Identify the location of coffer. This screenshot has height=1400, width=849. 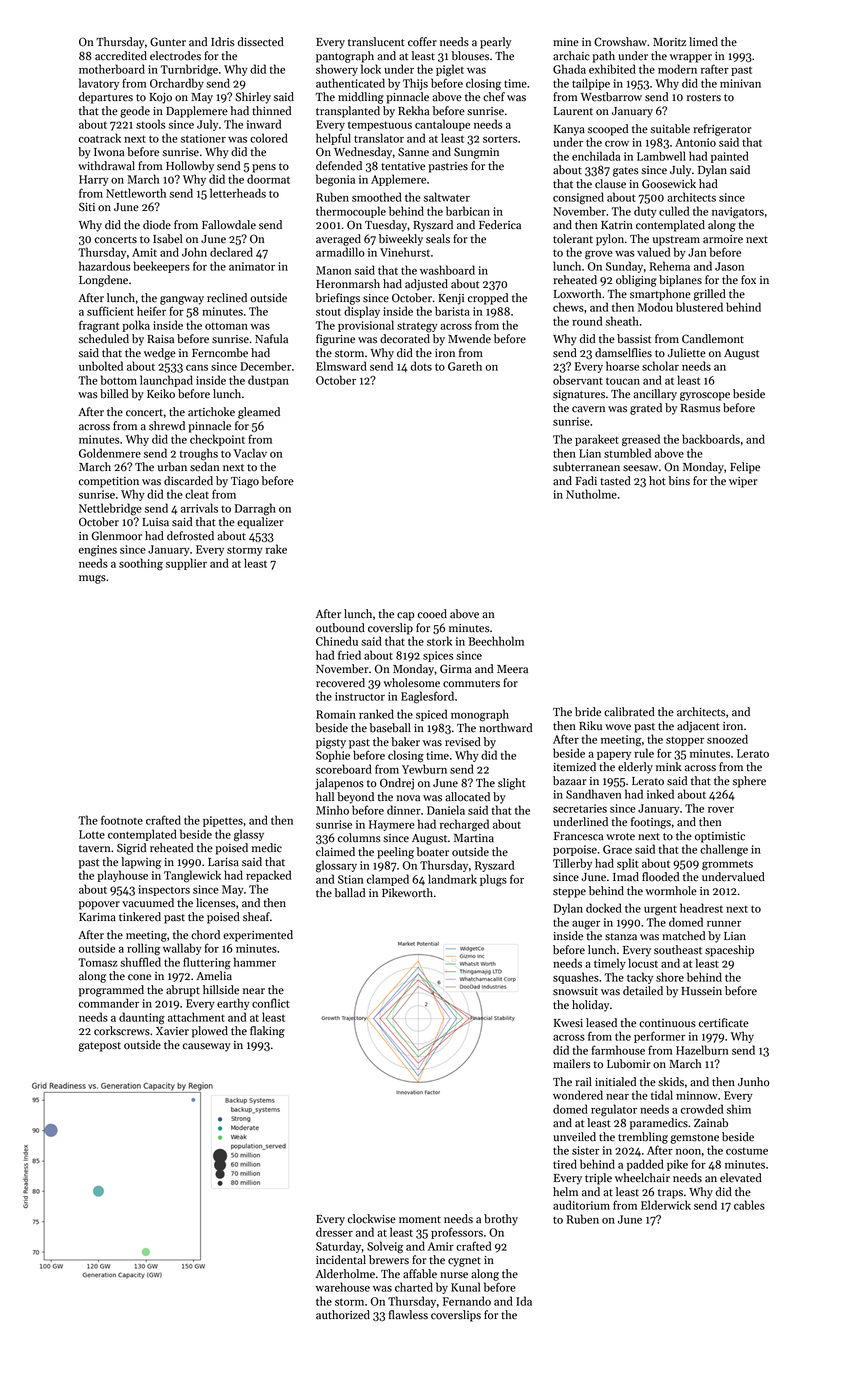
(422, 42).
